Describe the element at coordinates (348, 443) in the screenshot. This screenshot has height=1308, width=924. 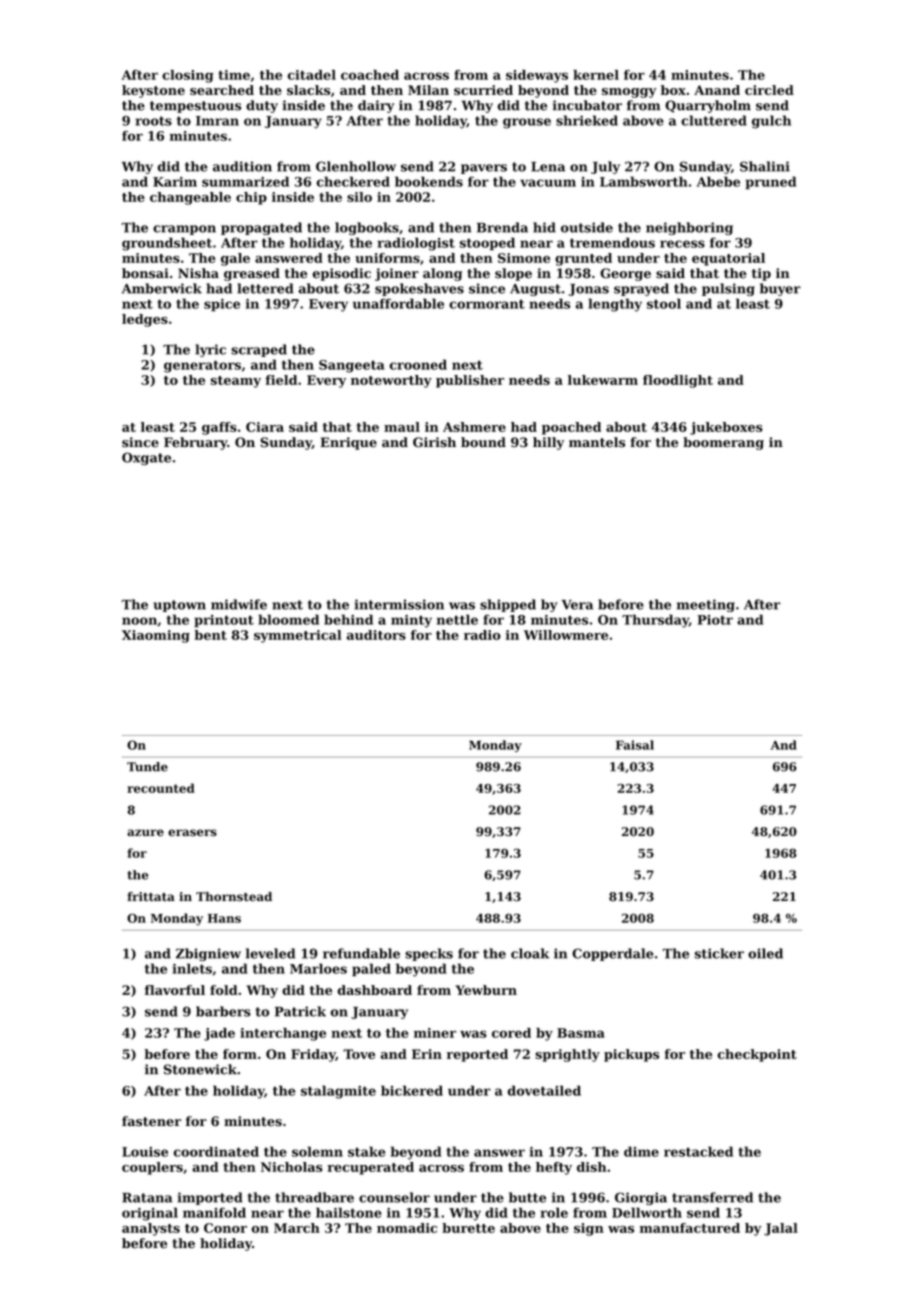
I see `Enrique` at that location.
